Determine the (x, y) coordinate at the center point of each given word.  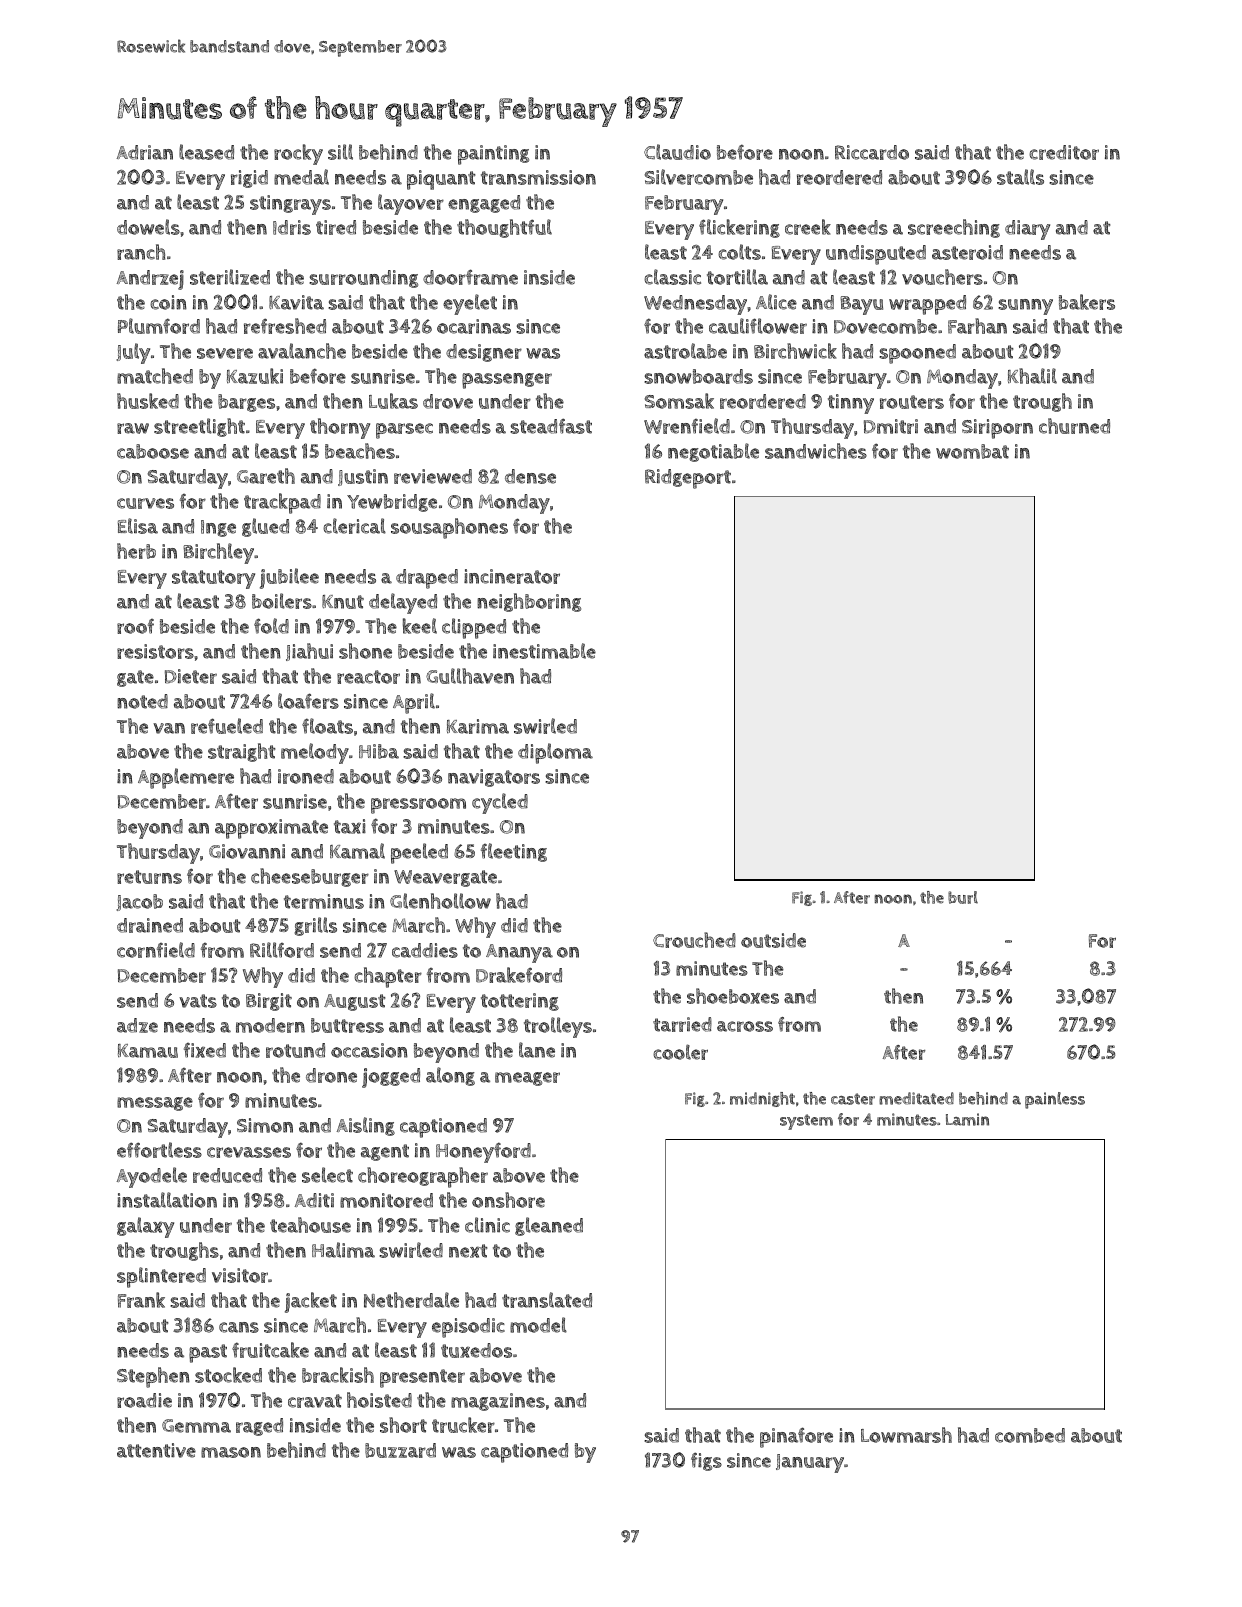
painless (1055, 1100)
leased (206, 152)
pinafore (796, 1437)
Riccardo (872, 152)
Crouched (694, 940)
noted (142, 701)
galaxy (145, 1227)
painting (493, 155)
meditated (916, 1098)
